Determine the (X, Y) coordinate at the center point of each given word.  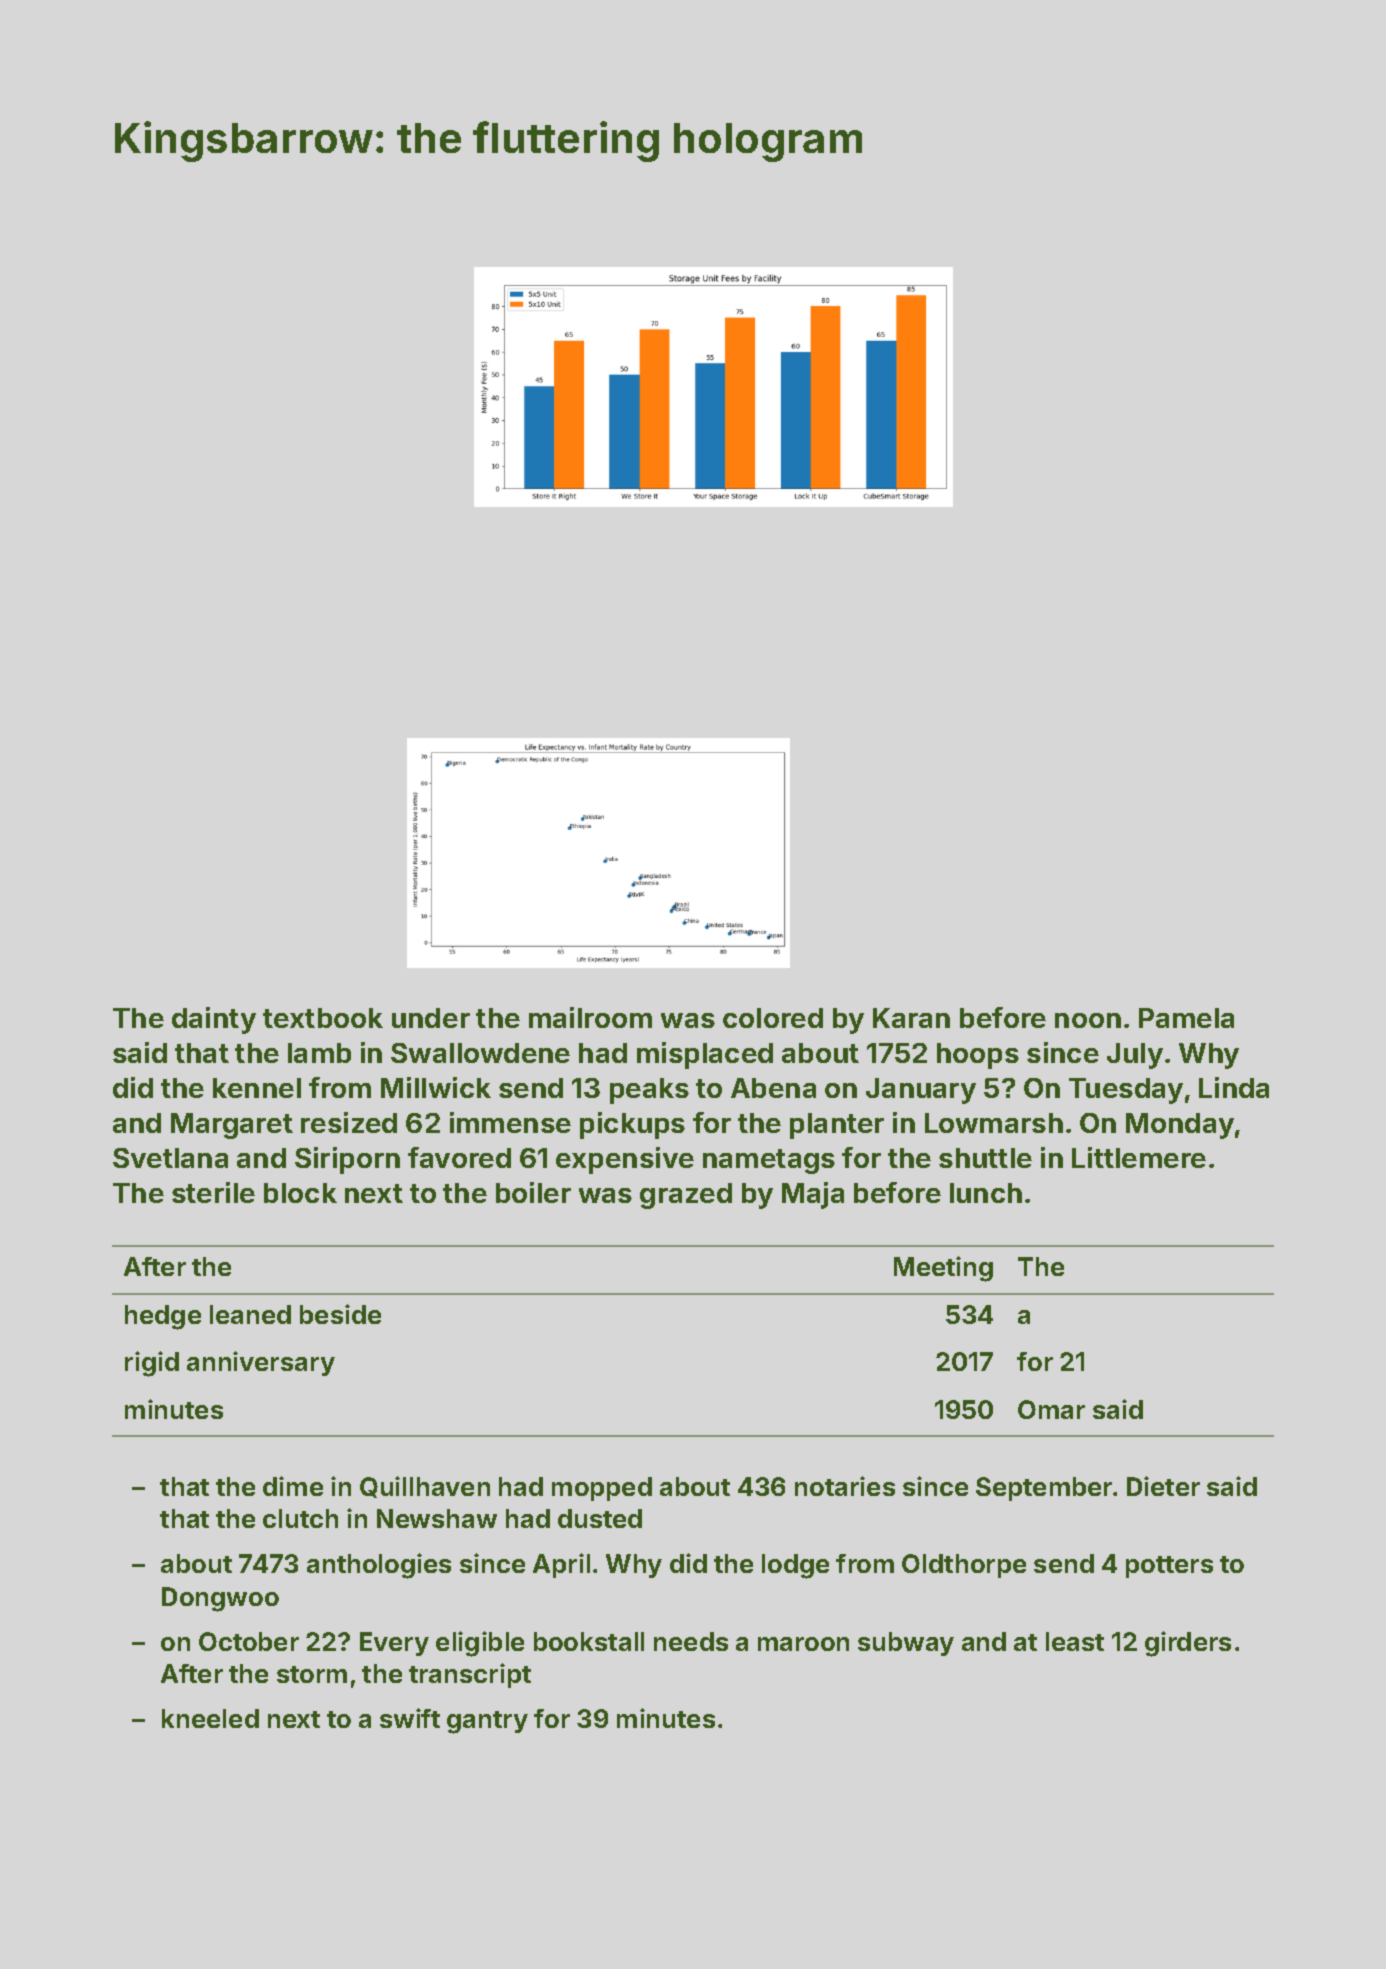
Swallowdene (480, 1053)
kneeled (210, 1718)
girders (1188, 1644)
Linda (1234, 1087)
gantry (487, 1722)
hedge (163, 1317)
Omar (1051, 1409)
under (431, 1018)
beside (340, 1314)
